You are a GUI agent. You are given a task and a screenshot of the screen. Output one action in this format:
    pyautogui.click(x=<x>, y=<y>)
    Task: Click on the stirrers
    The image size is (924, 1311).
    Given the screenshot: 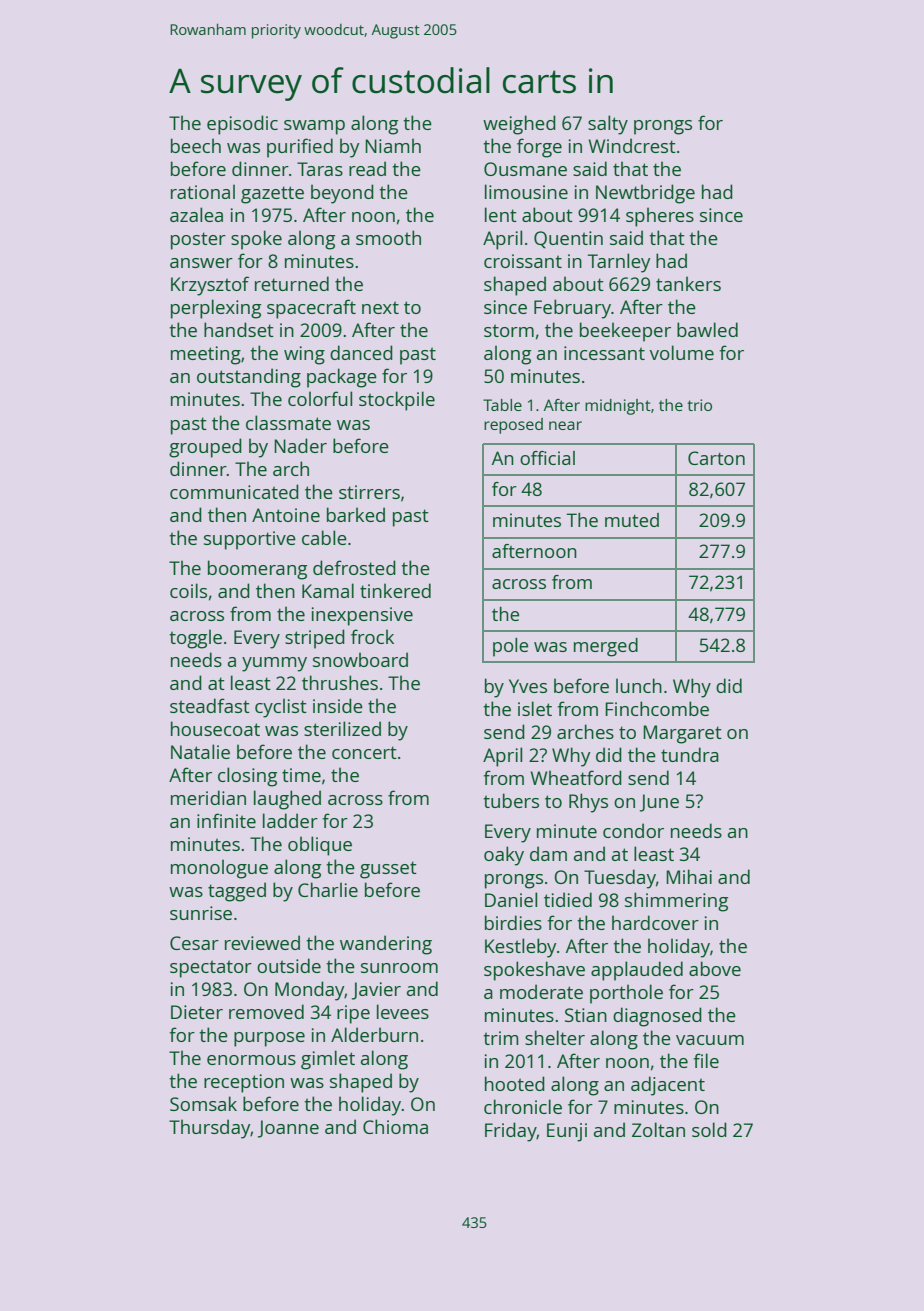 What is the action you would take?
    pyautogui.click(x=369, y=492)
